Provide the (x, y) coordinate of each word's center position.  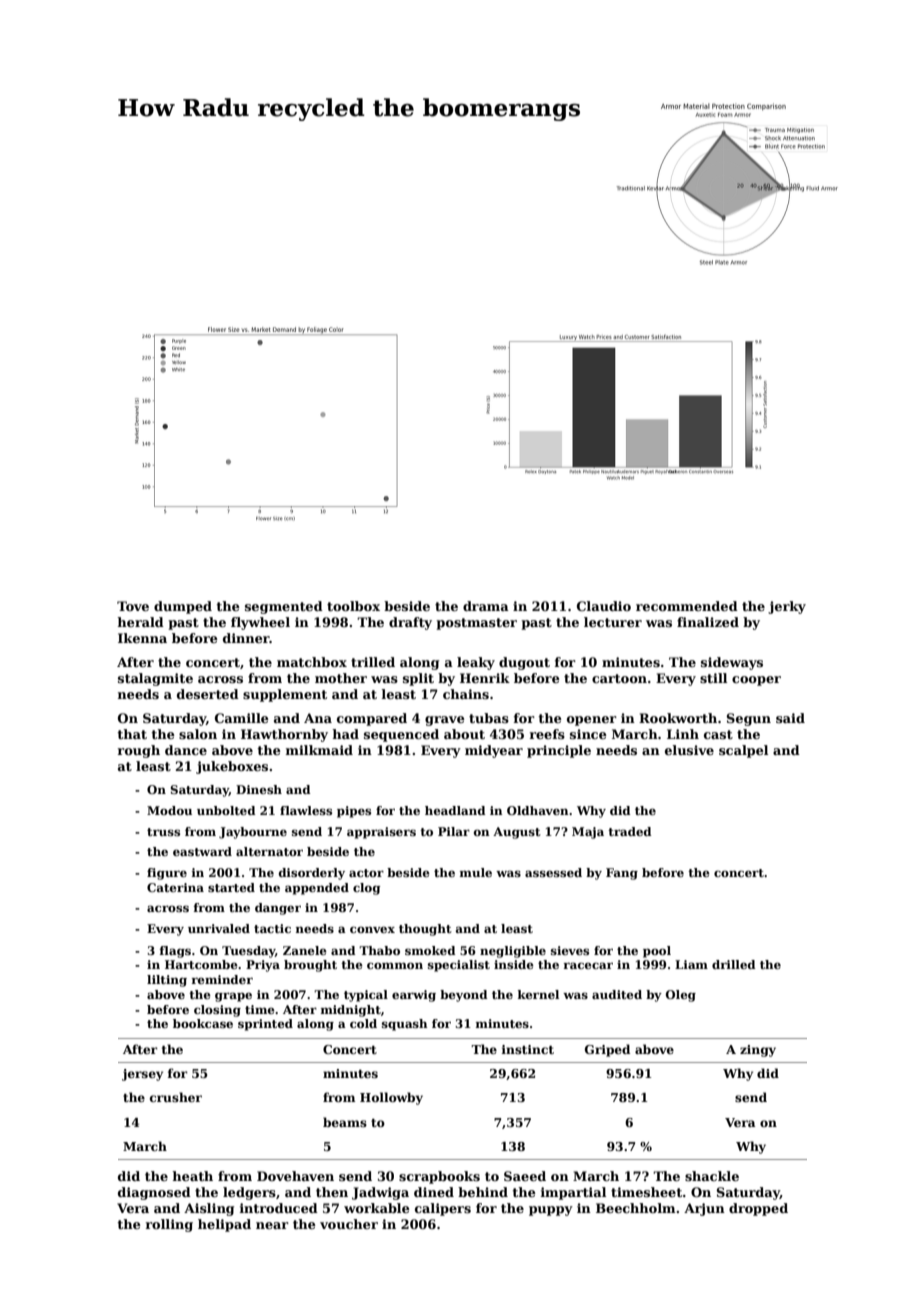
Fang (622, 874)
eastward (202, 851)
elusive (689, 750)
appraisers (381, 833)
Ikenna (142, 638)
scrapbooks (439, 1177)
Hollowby (391, 1098)
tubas (489, 718)
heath (192, 1176)
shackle (712, 1176)
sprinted (265, 1025)
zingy (758, 1051)
